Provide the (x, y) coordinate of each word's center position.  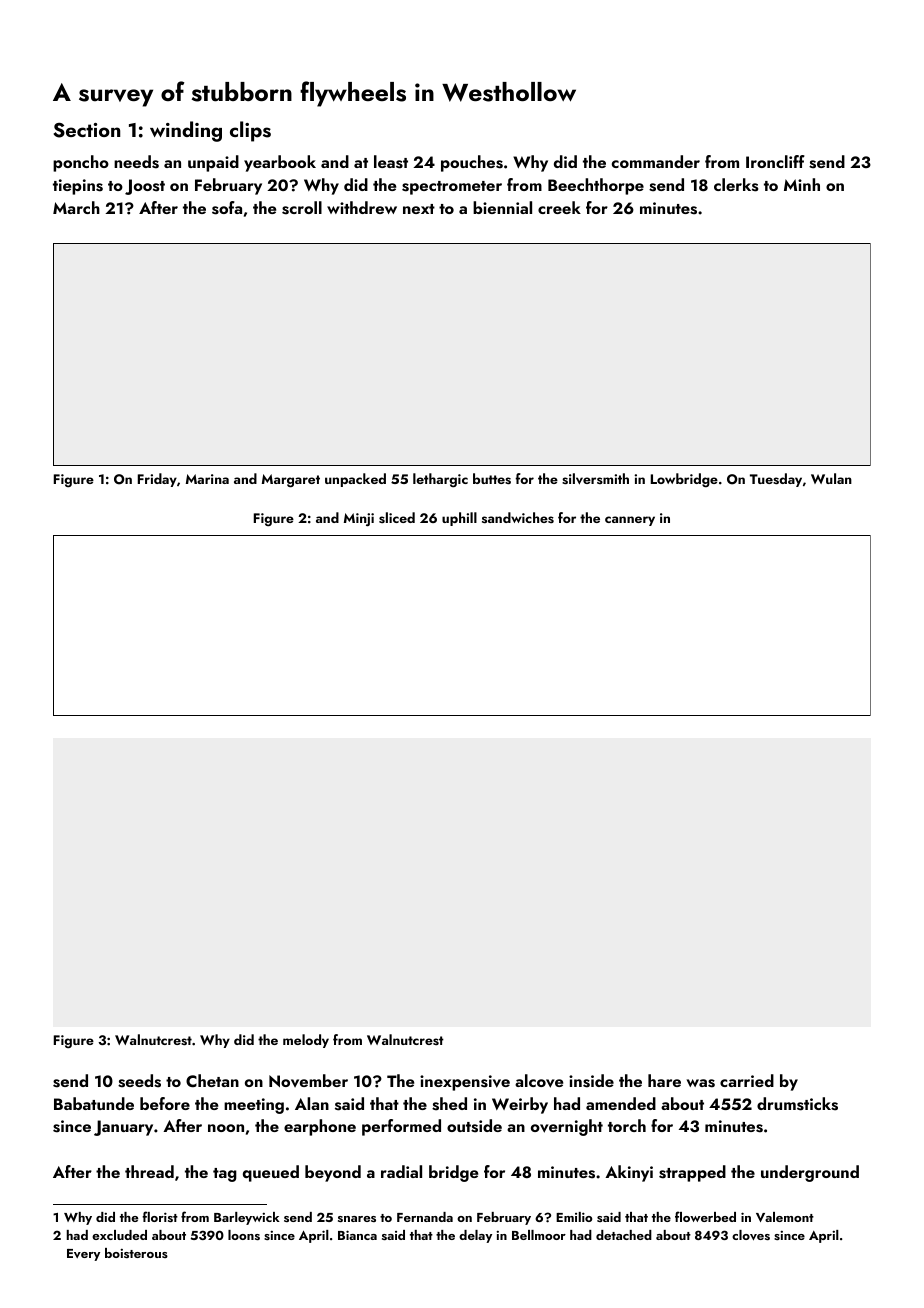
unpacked (355, 480)
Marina (207, 479)
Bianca (357, 1235)
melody (306, 1041)
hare (664, 1080)
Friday (157, 480)
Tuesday (776, 480)
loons (244, 1235)
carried (747, 1080)
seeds (139, 1081)
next (419, 209)
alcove (539, 1081)
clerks (736, 185)
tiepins (78, 187)
